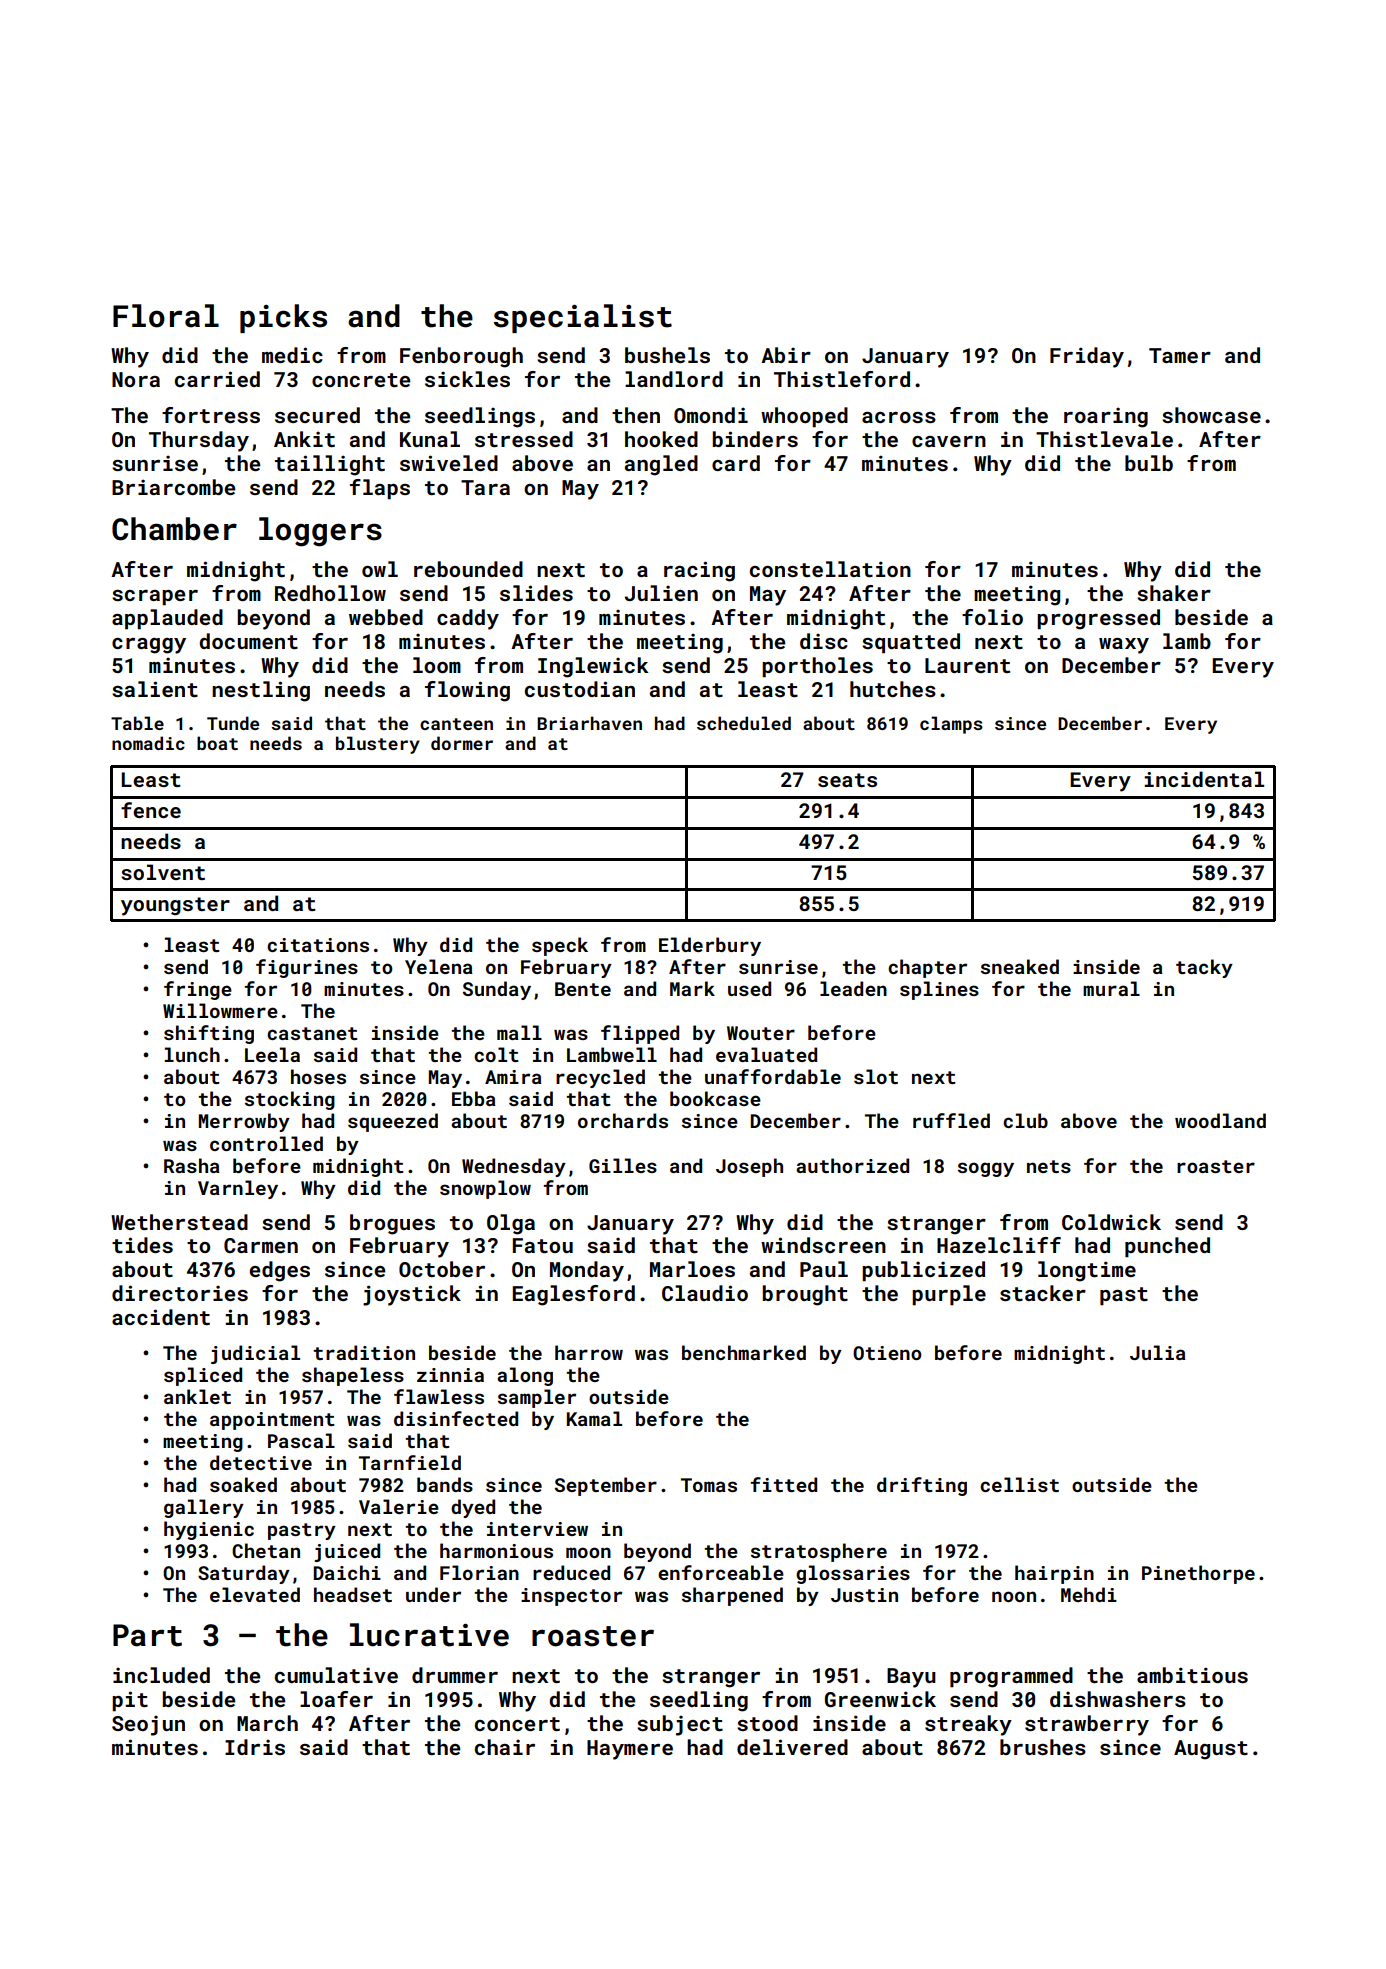 The width and height of the page is (1386, 1969). What do you see at coordinates (1087, 357) in the page?
I see `Friday` at bounding box center [1087, 357].
